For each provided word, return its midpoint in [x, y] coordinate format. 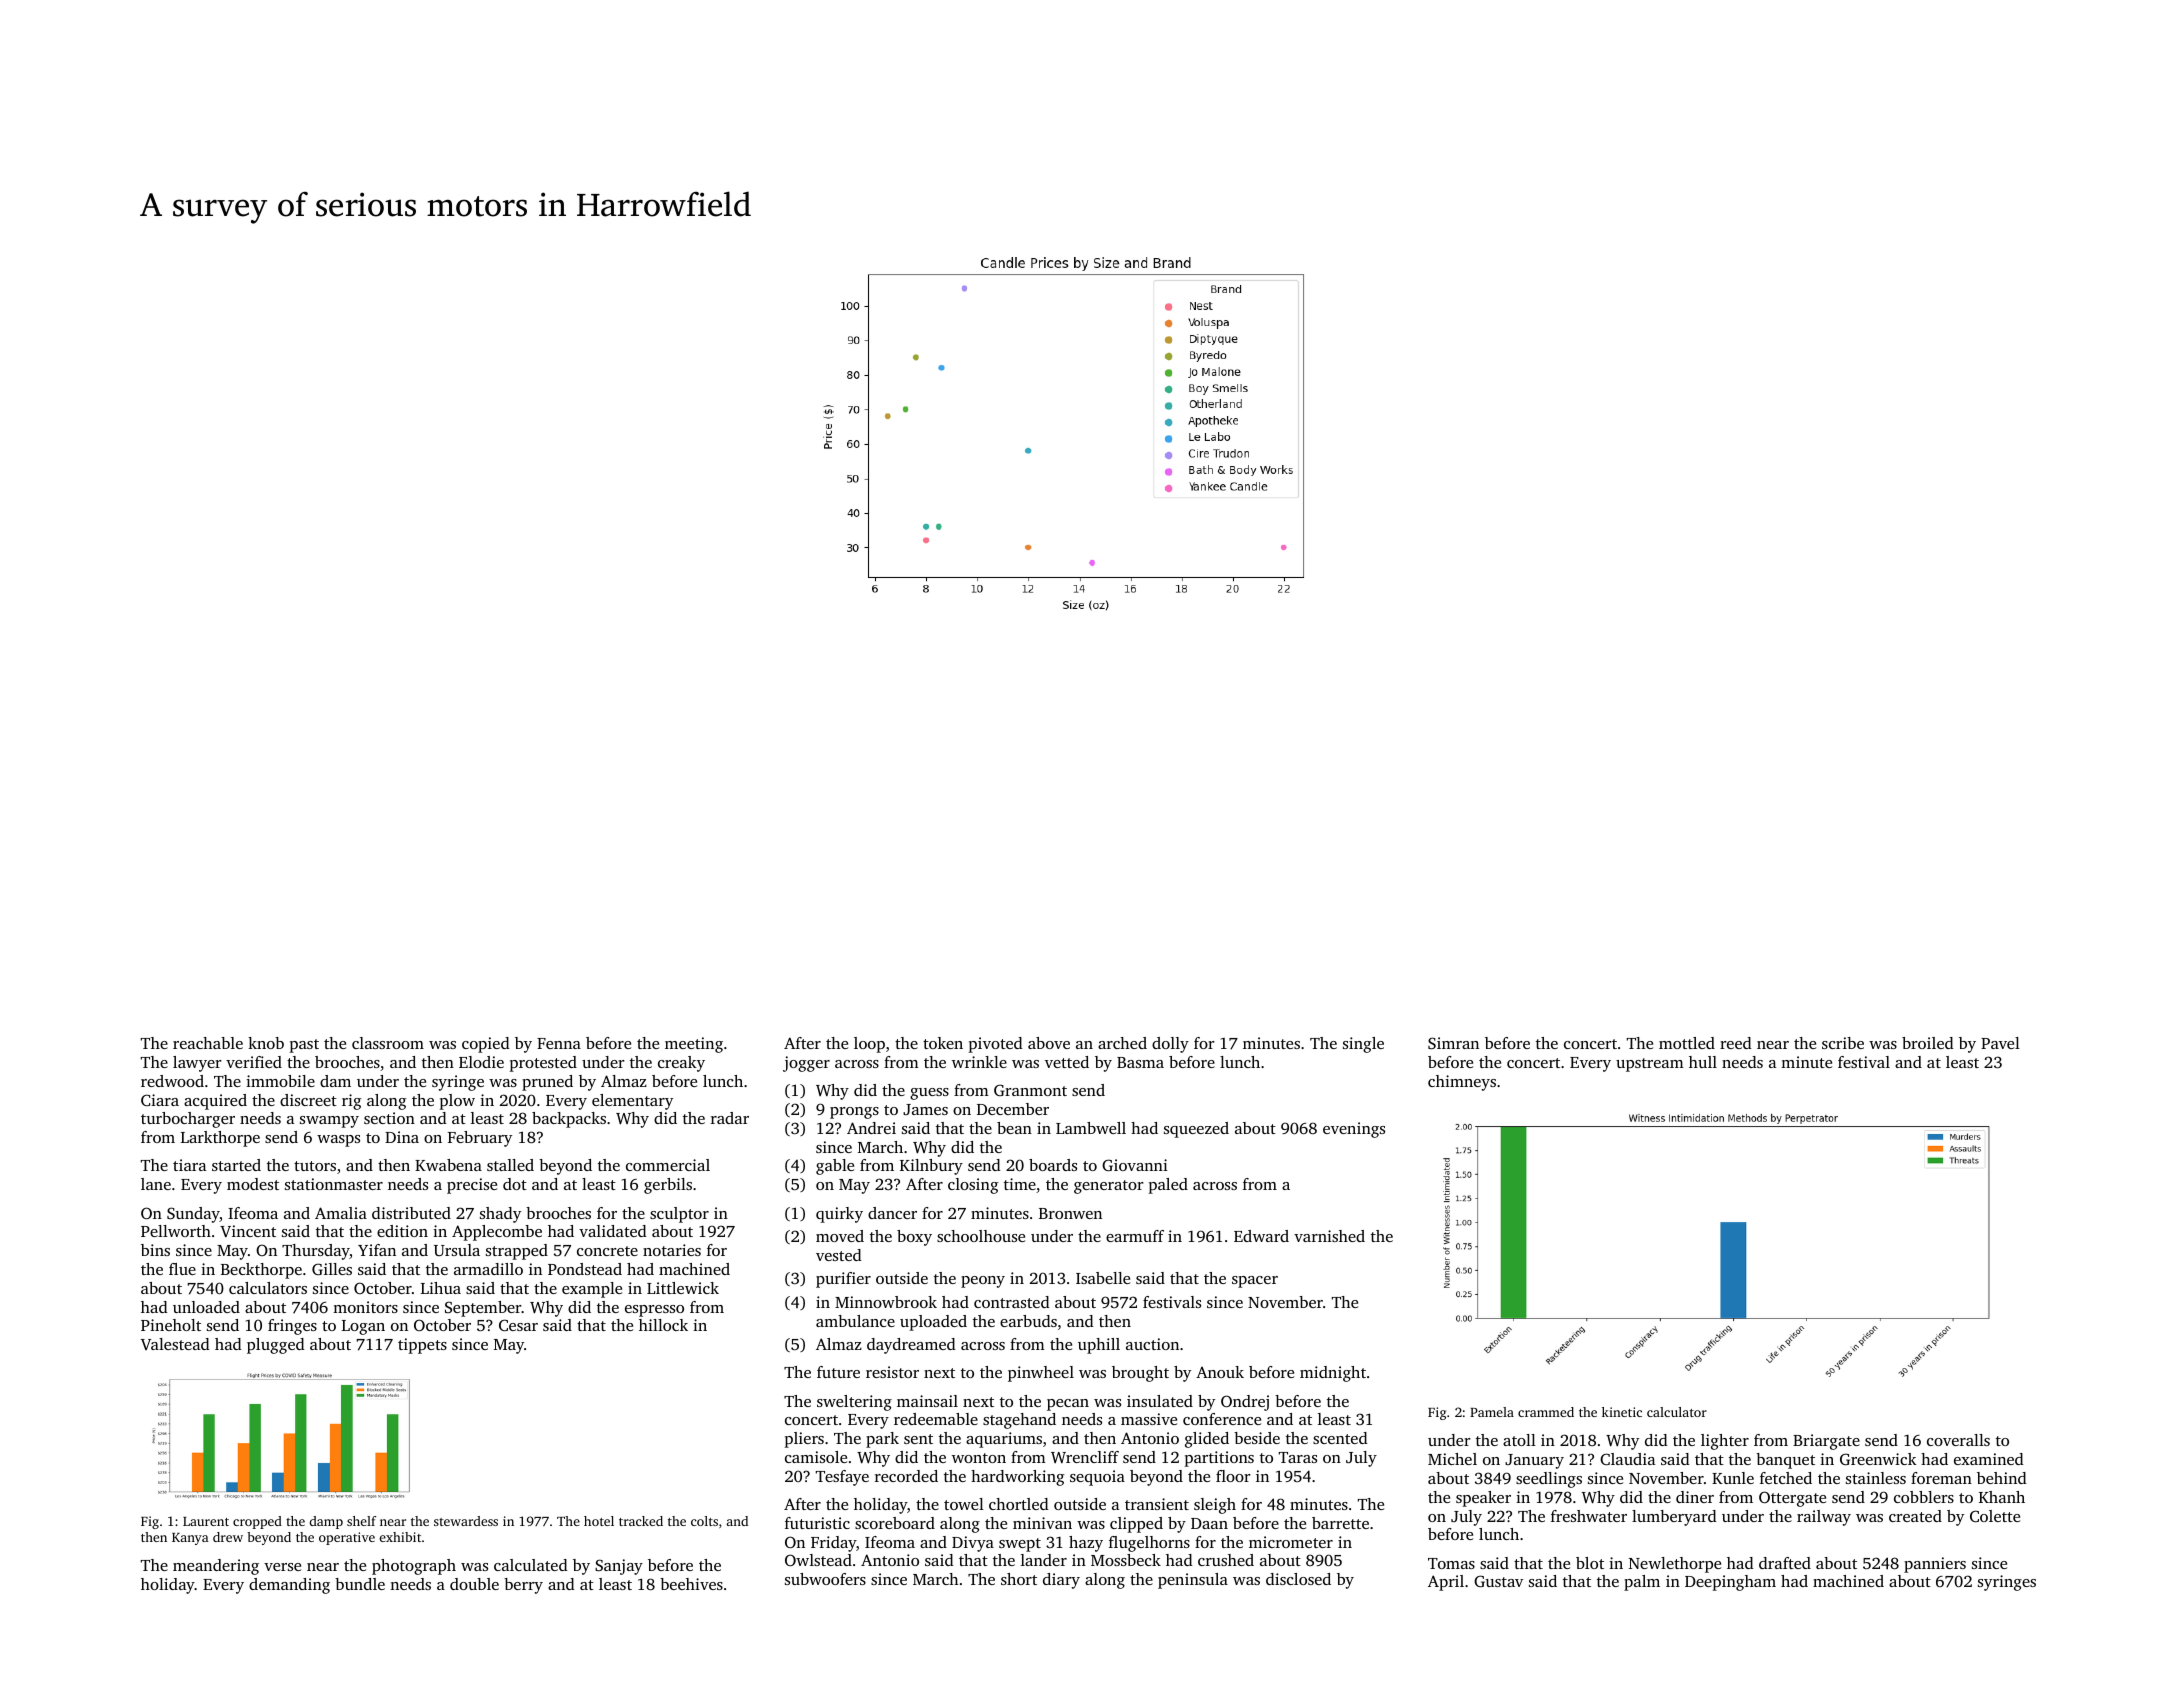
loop [869, 1045]
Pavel [2000, 1043]
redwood [172, 1081]
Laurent [206, 1521]
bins [155, 1250]
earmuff [1135, 1236]
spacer [1255, 1282]
